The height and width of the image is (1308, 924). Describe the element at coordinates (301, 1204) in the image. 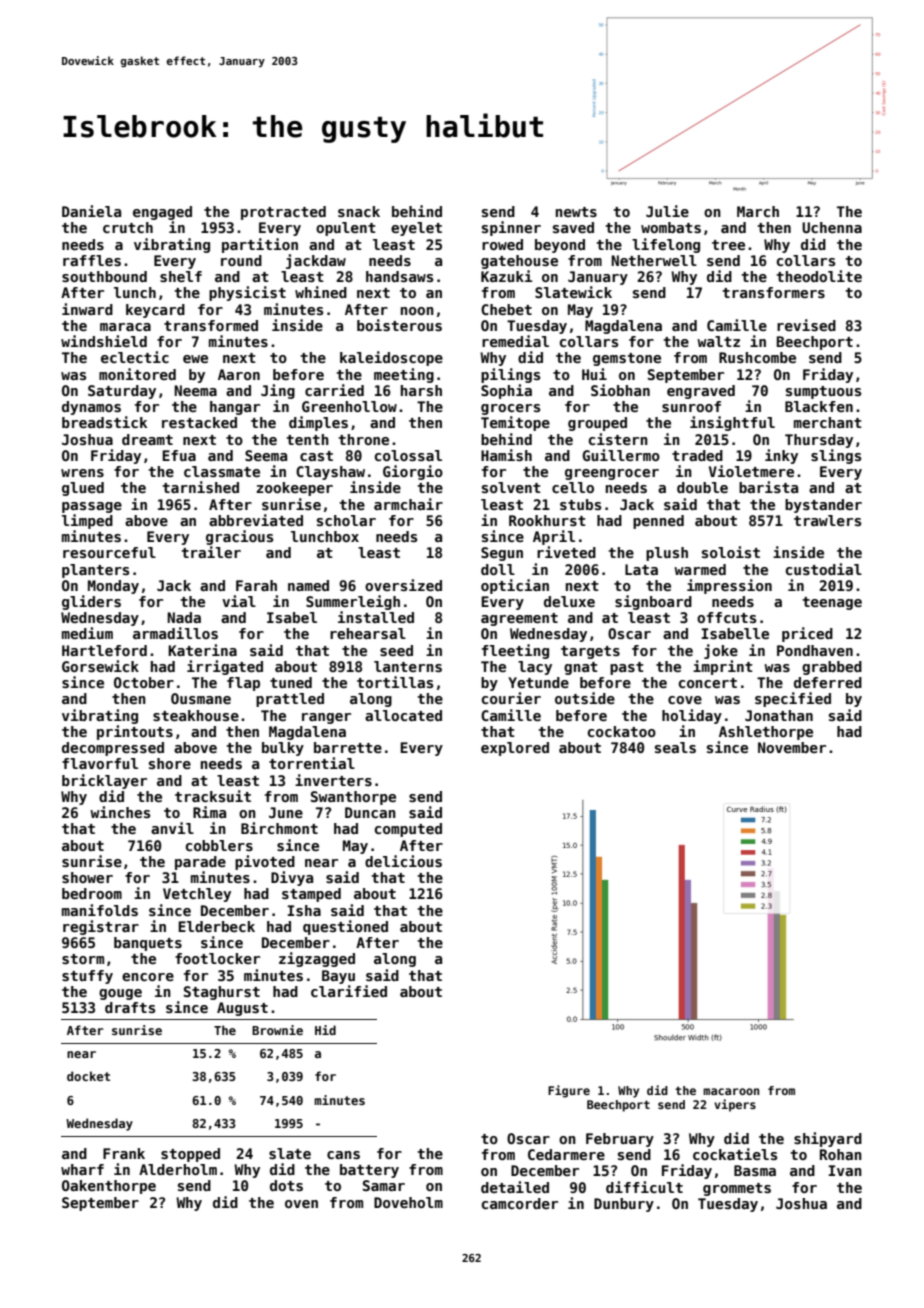

I see `oven` at that location.
